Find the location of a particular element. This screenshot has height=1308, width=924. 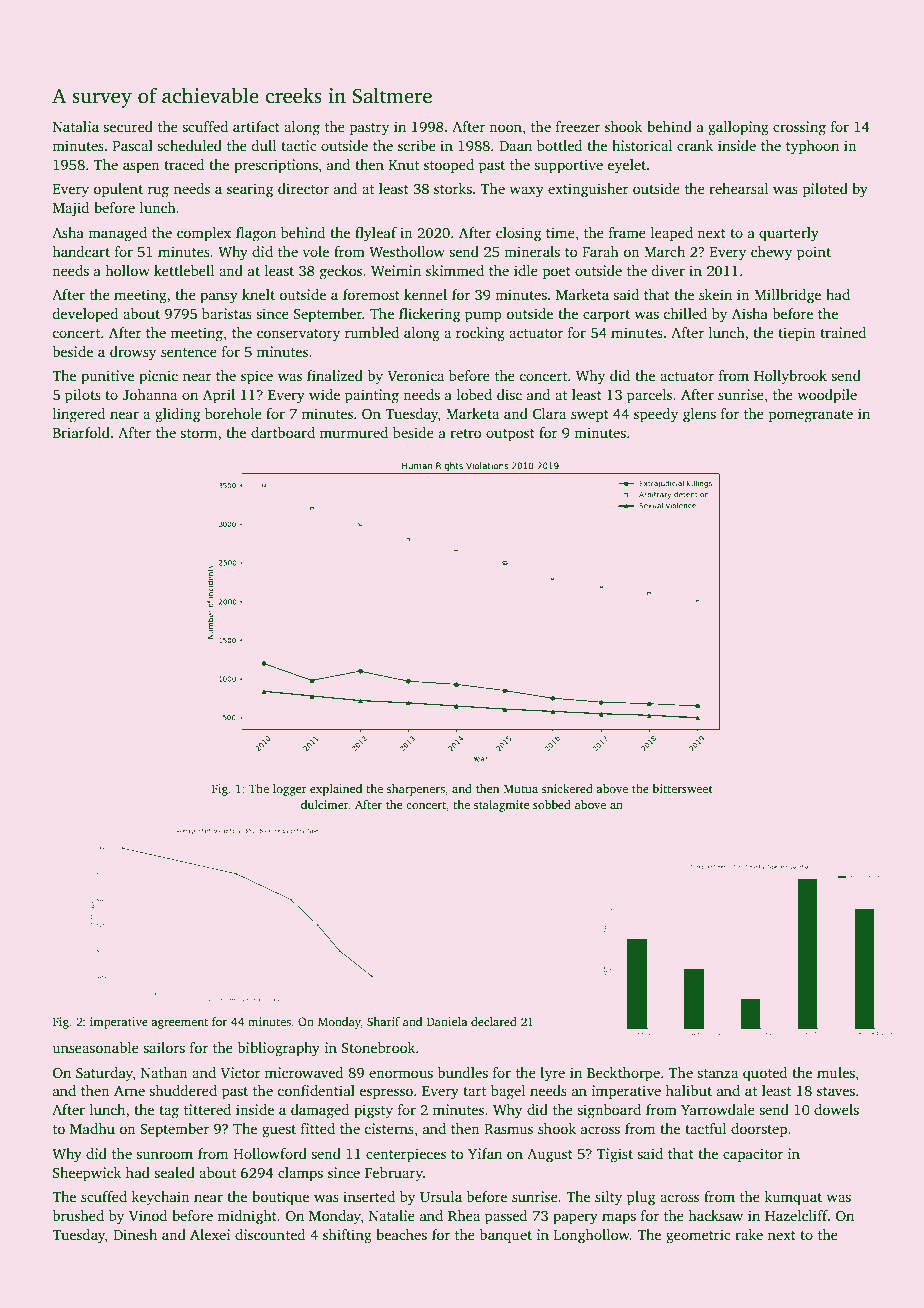

shifting is located at coordinates (347, 1236).
